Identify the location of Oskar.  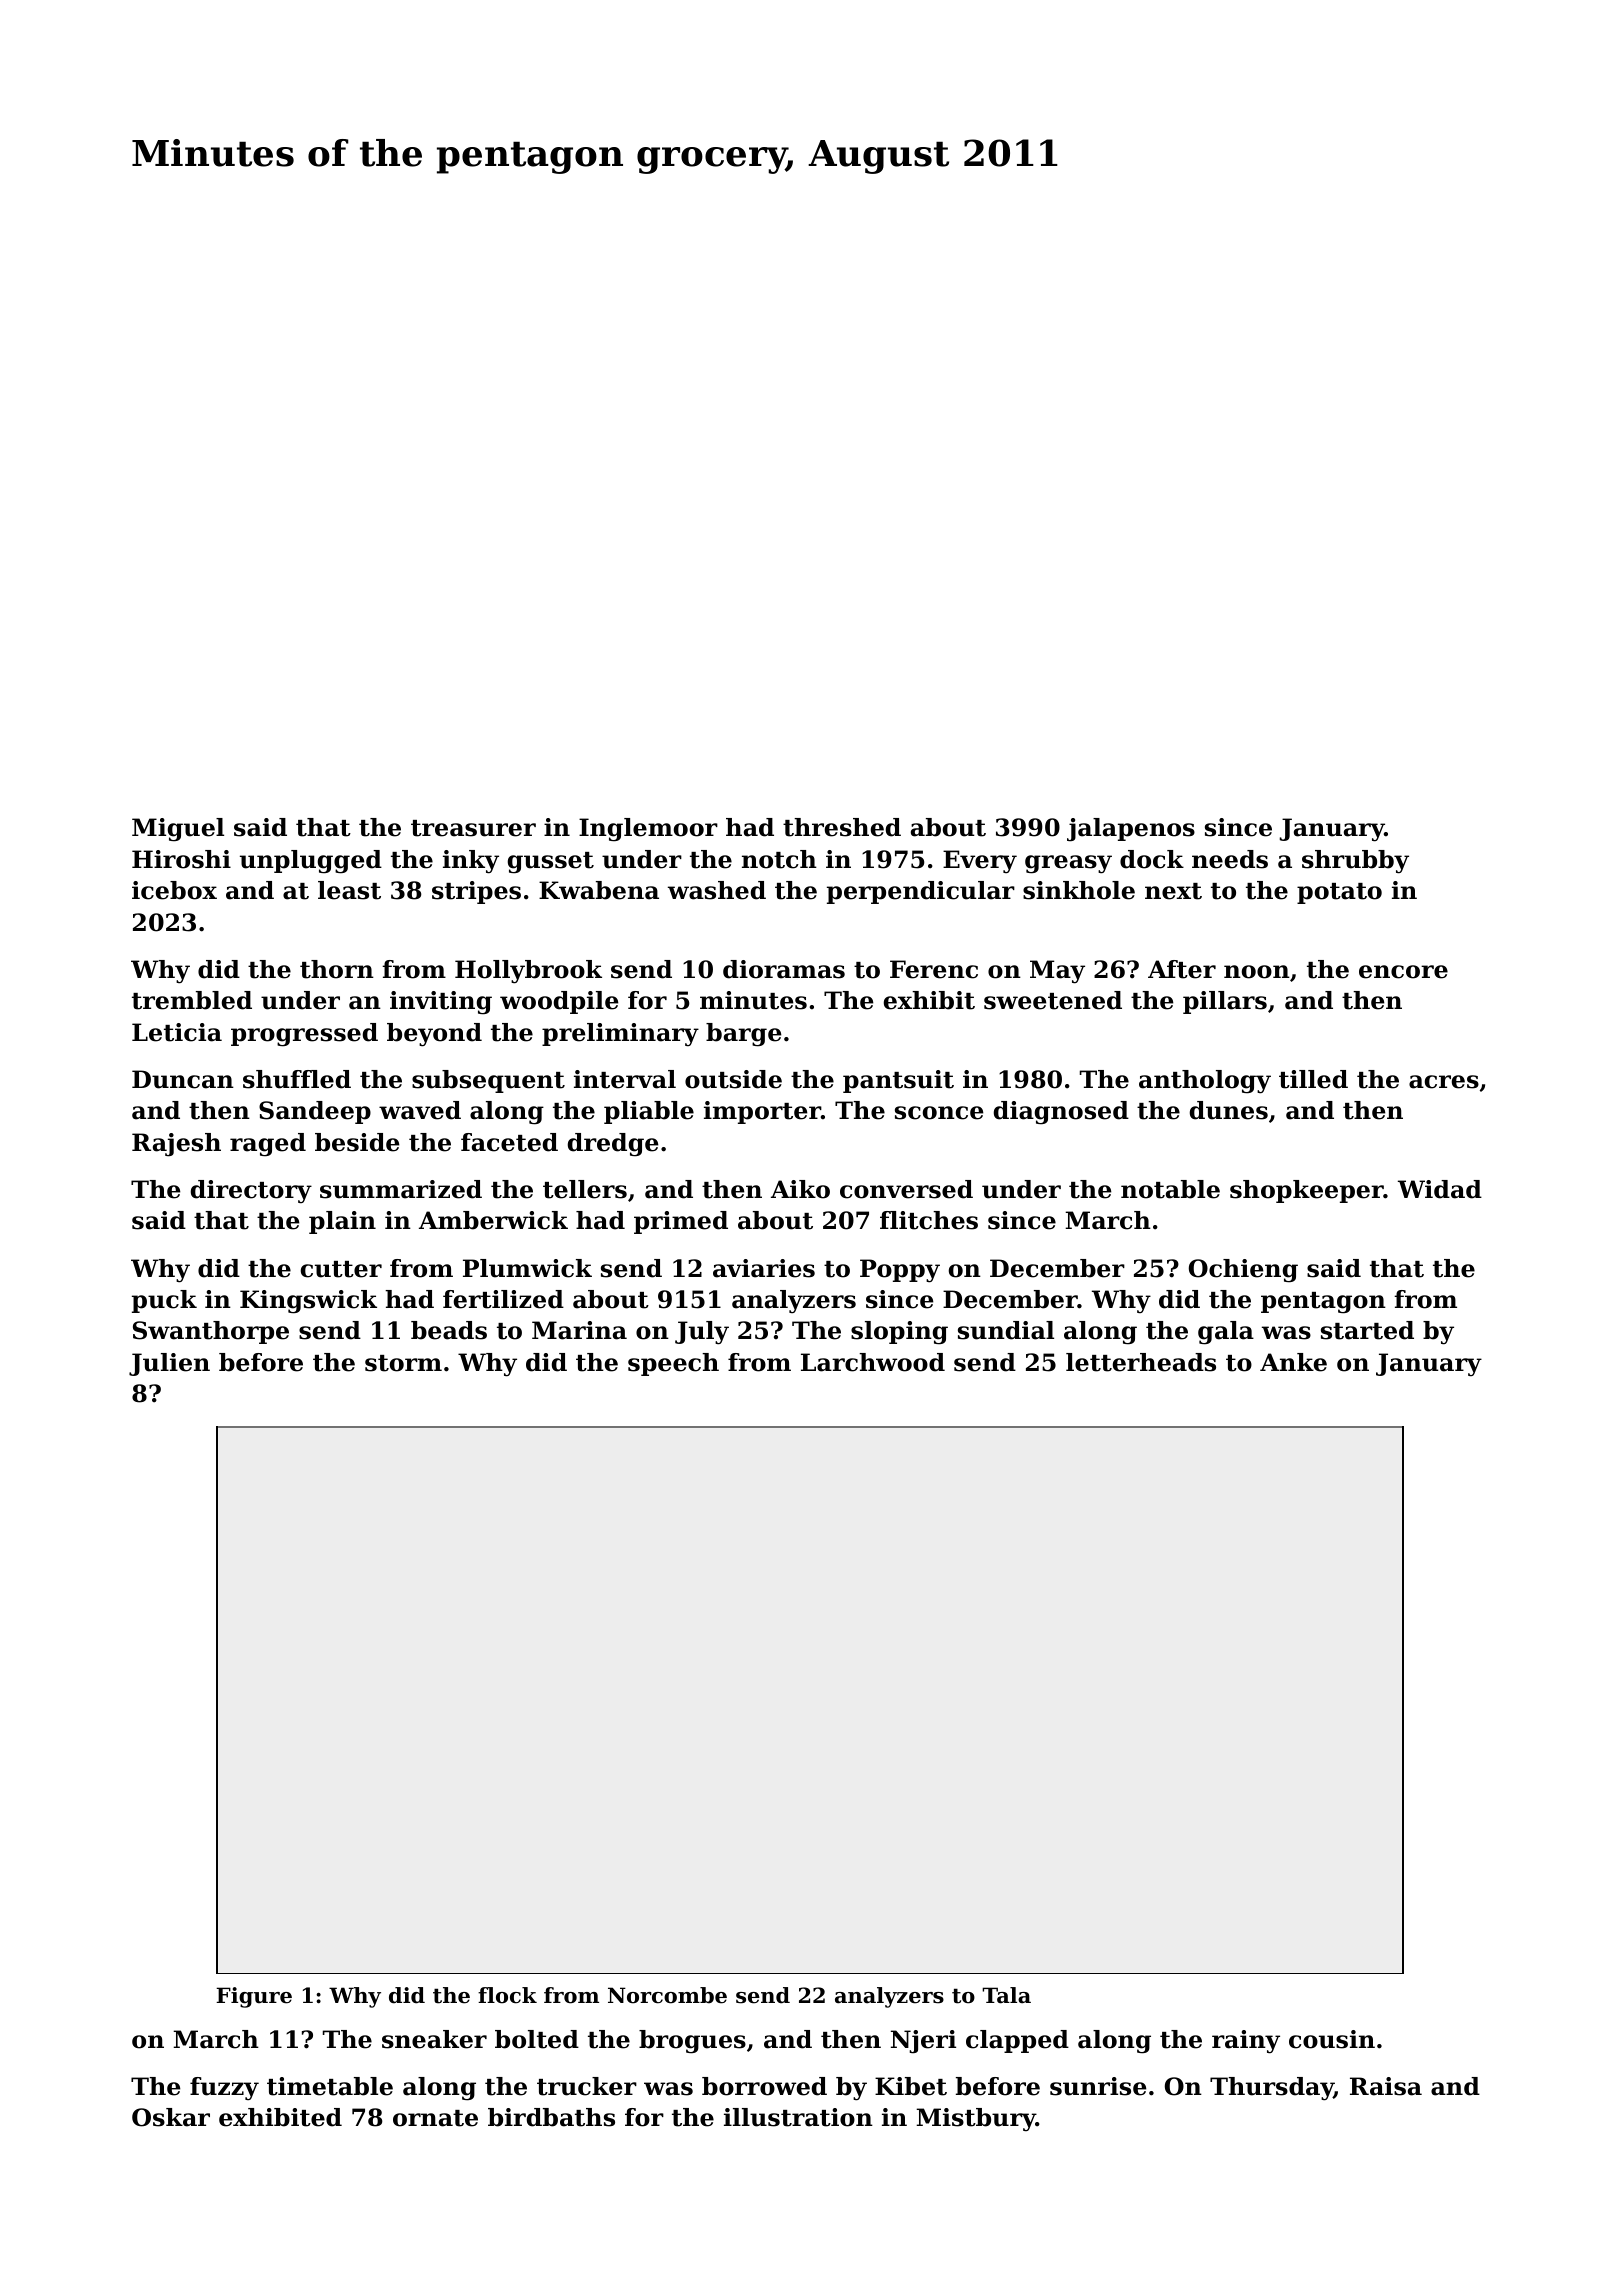
(171, 2117).
